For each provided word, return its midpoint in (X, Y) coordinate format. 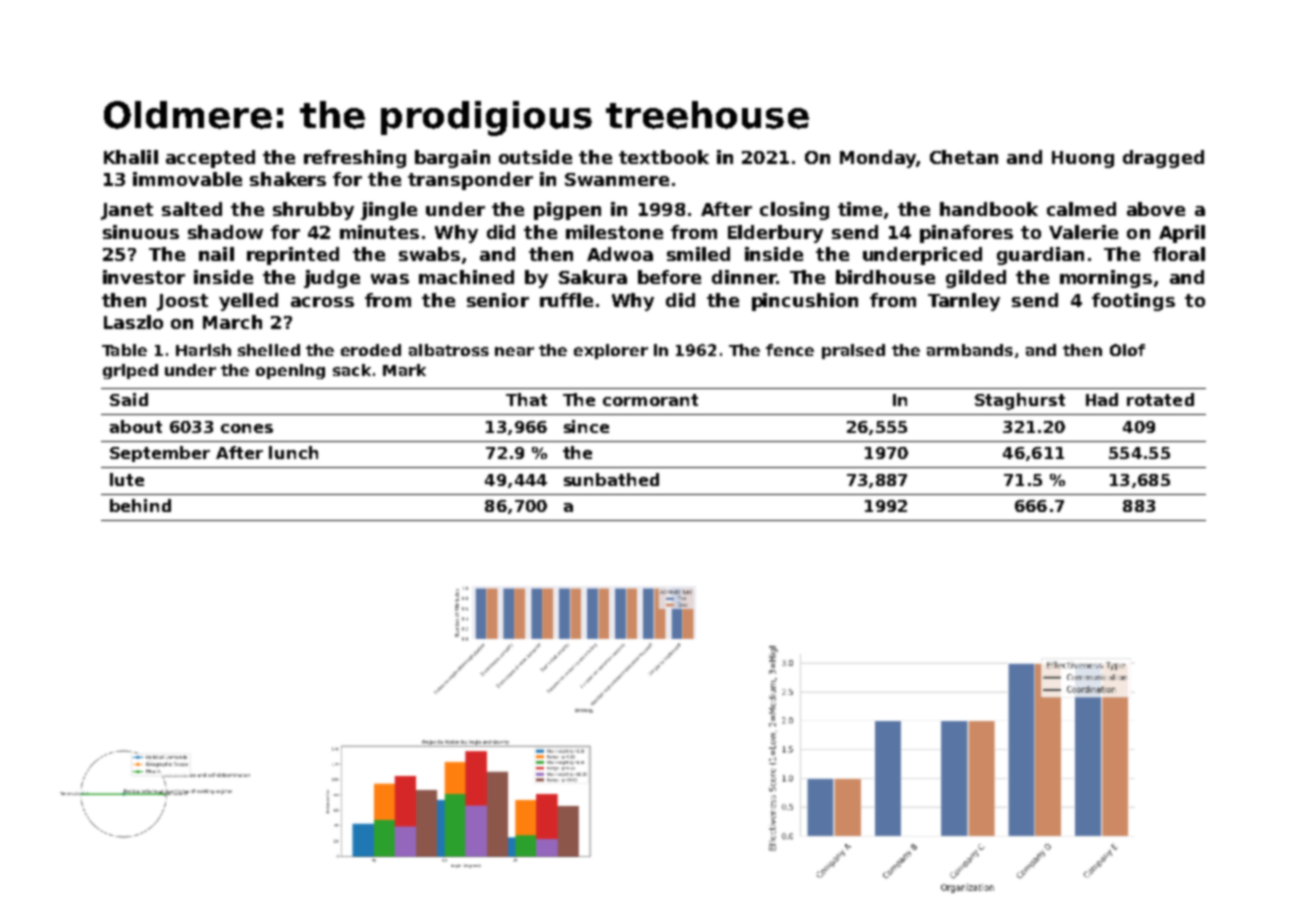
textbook (664, 157)
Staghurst (1020, 401)
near (514, 351)
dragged (1163, 159)
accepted (210, 159)
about (136, 426)
